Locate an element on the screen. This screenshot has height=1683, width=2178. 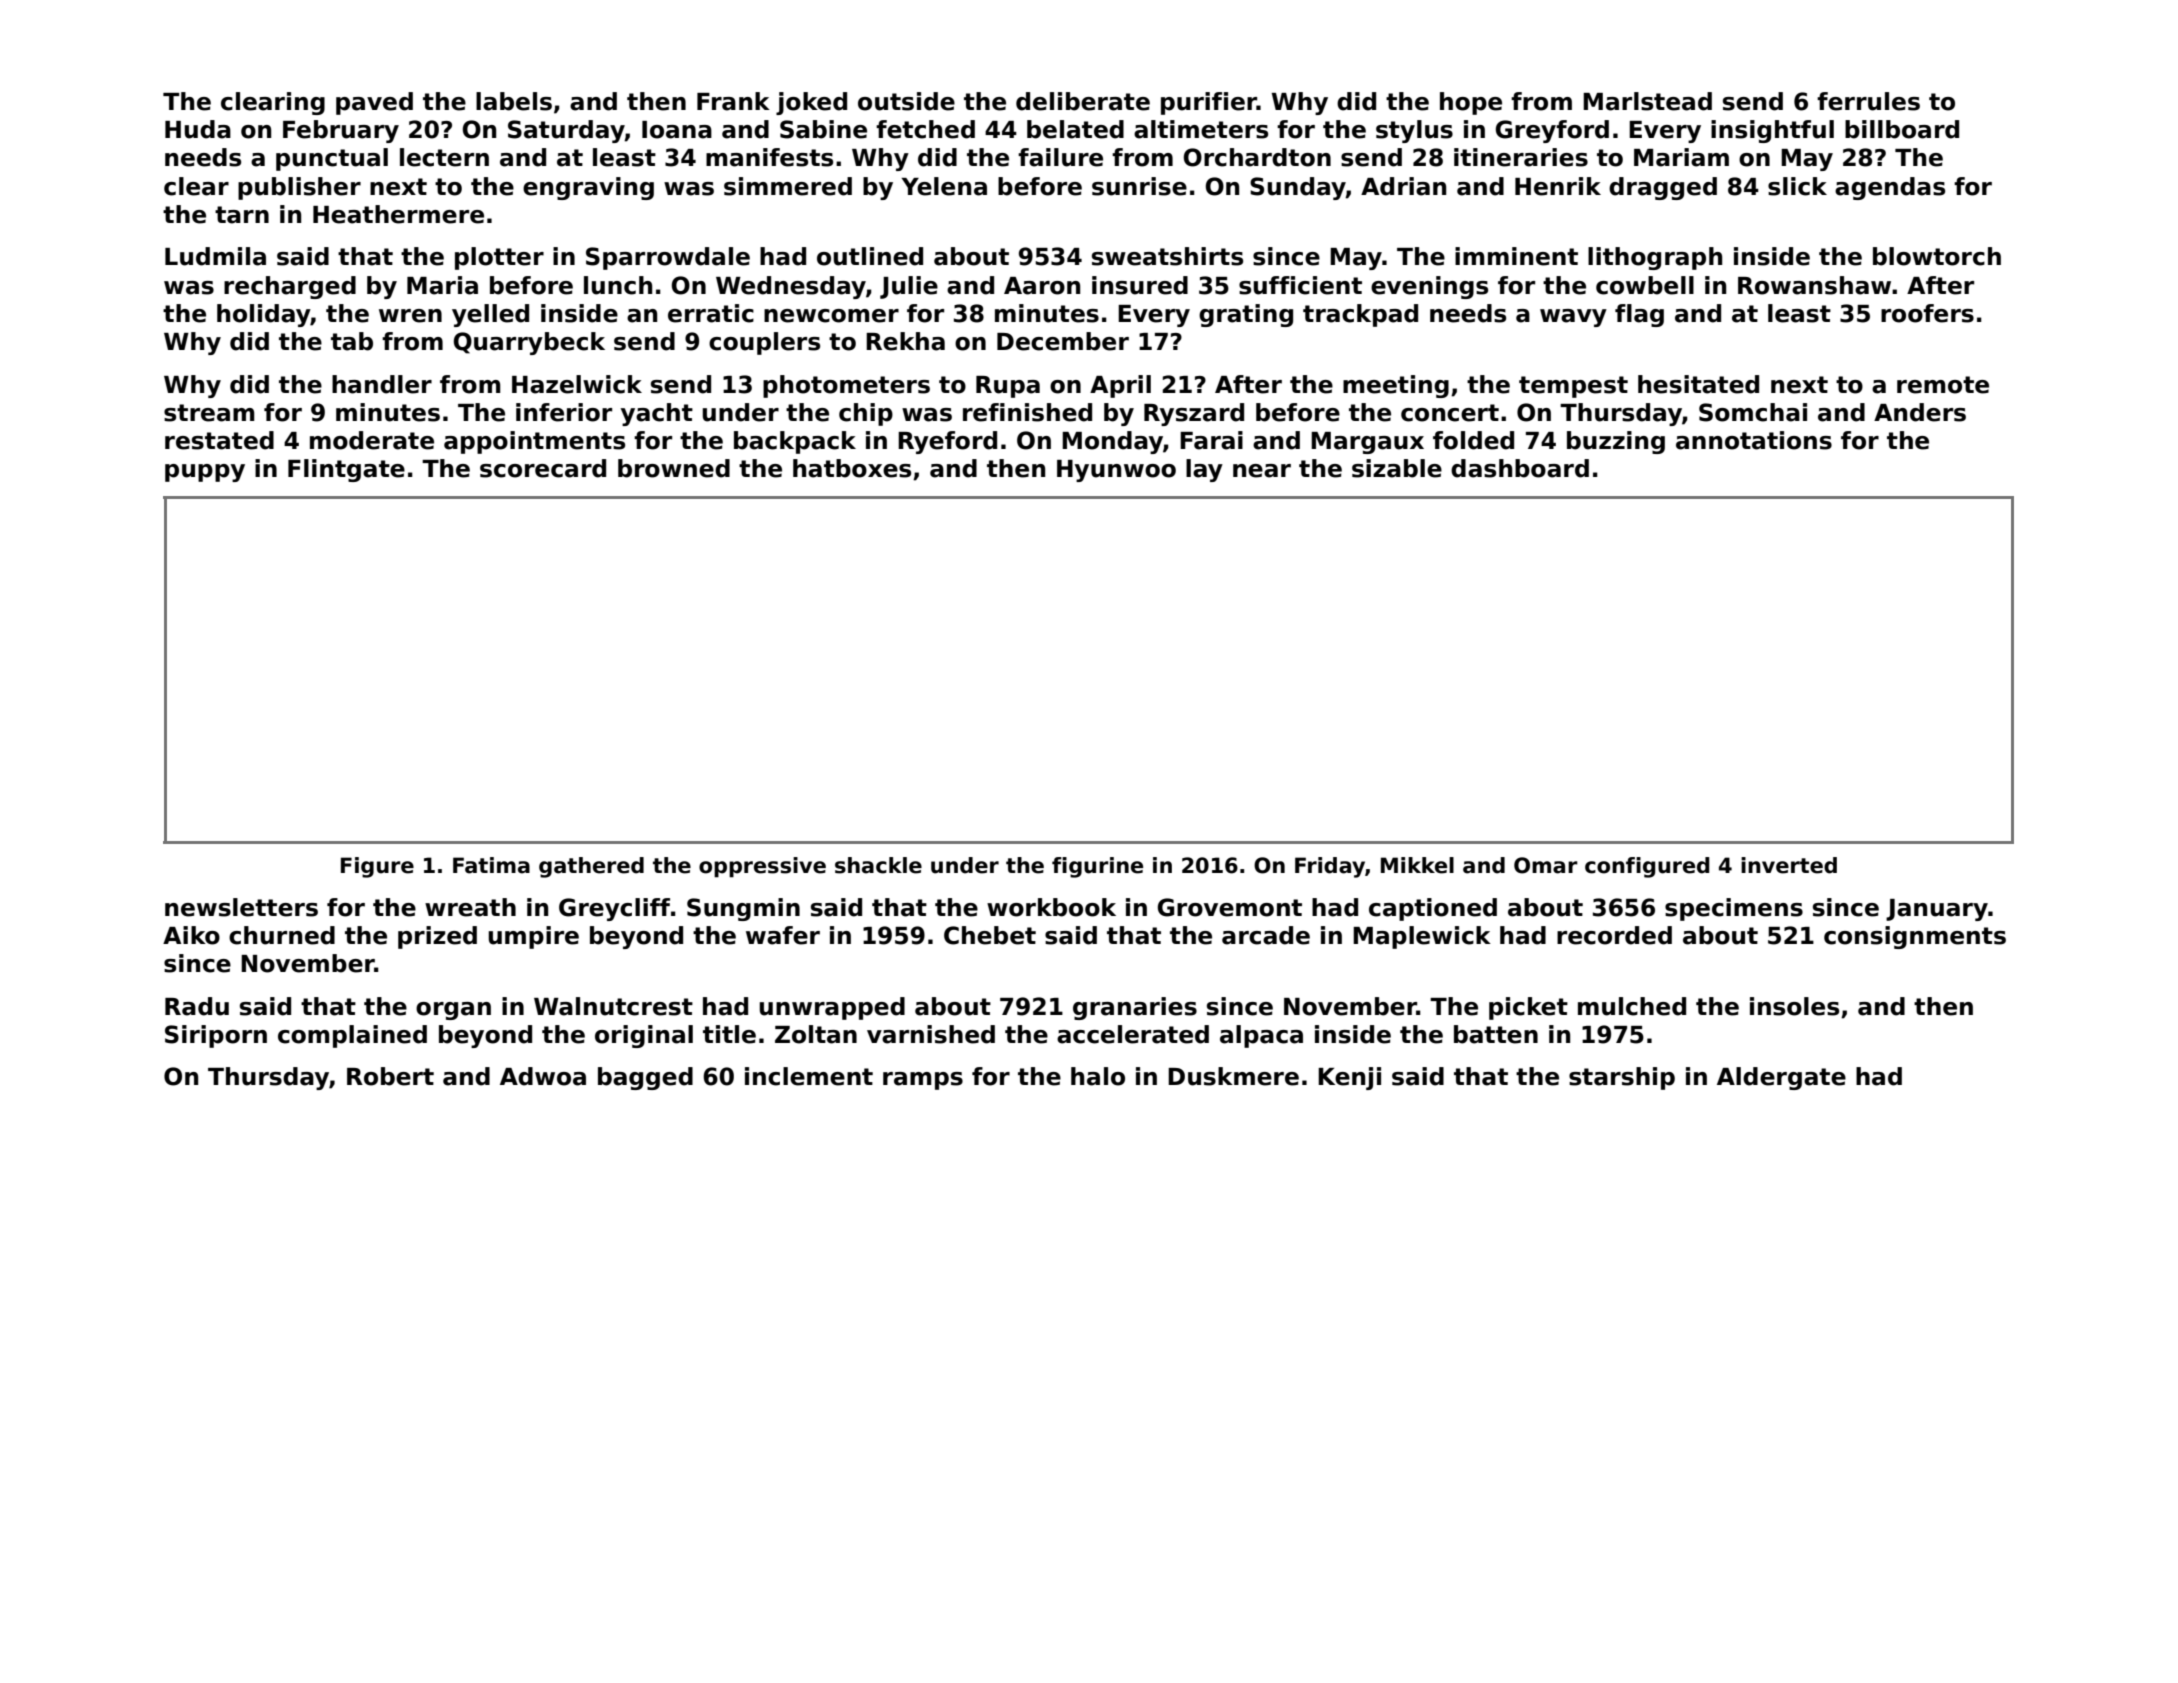
paved is located at coordinates (374, 103).
